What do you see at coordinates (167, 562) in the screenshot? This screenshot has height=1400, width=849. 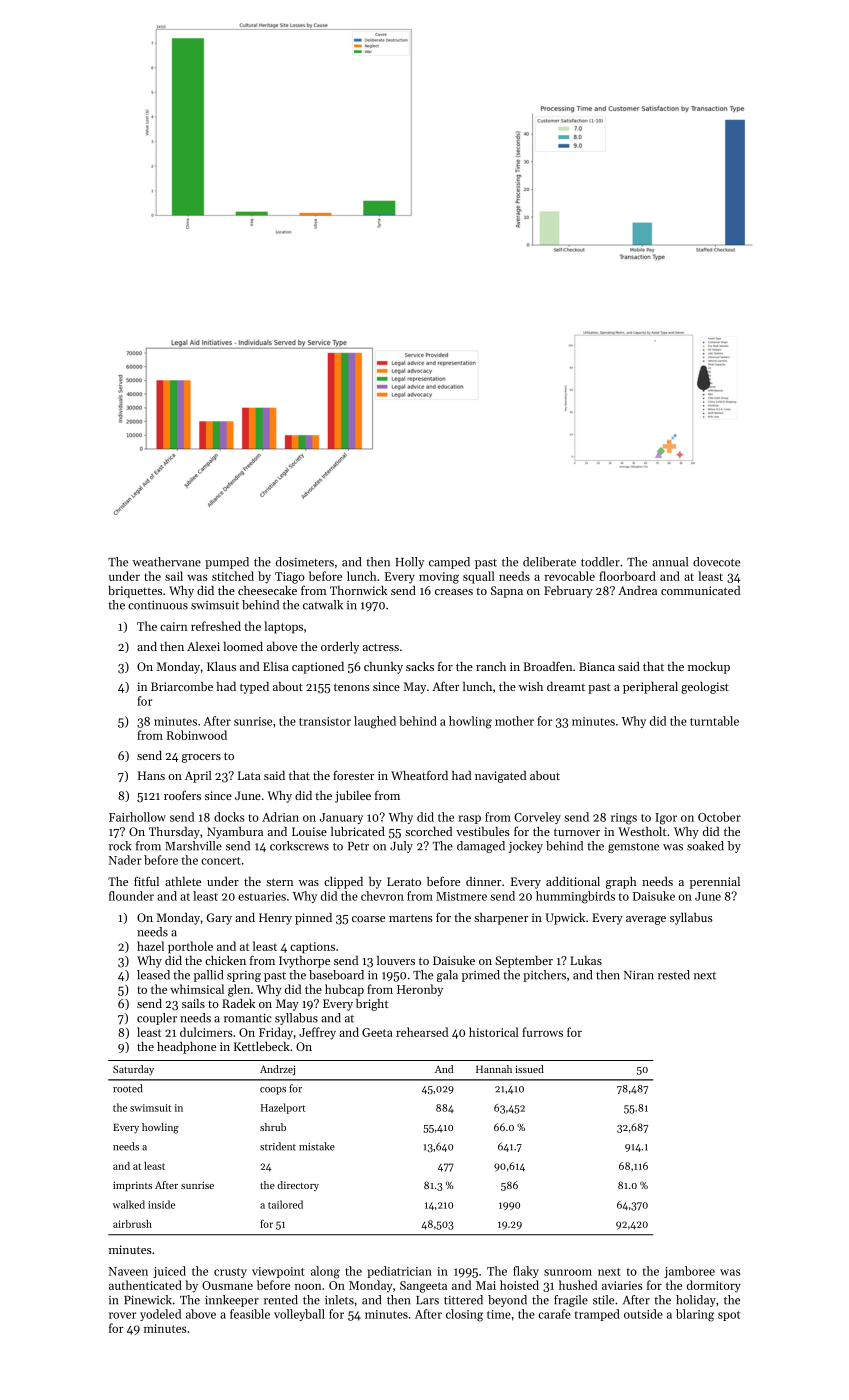 I see `weathervane` at bounding box center [167, 562].
